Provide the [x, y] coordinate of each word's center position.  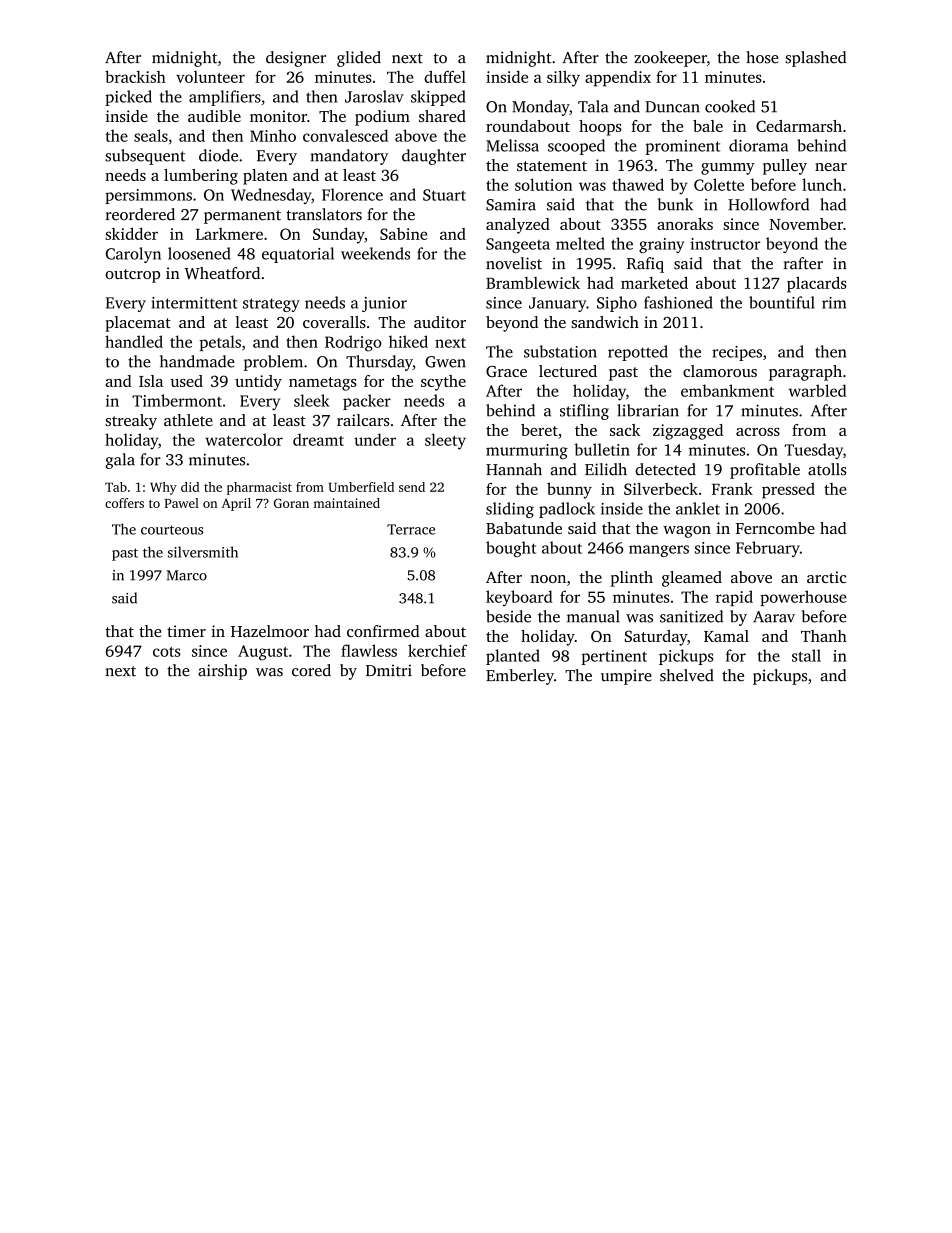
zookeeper [670, 59]
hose [762, 57]
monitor [278, 116]
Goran [291, 503]
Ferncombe [775, 528]
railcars [363, 420]
